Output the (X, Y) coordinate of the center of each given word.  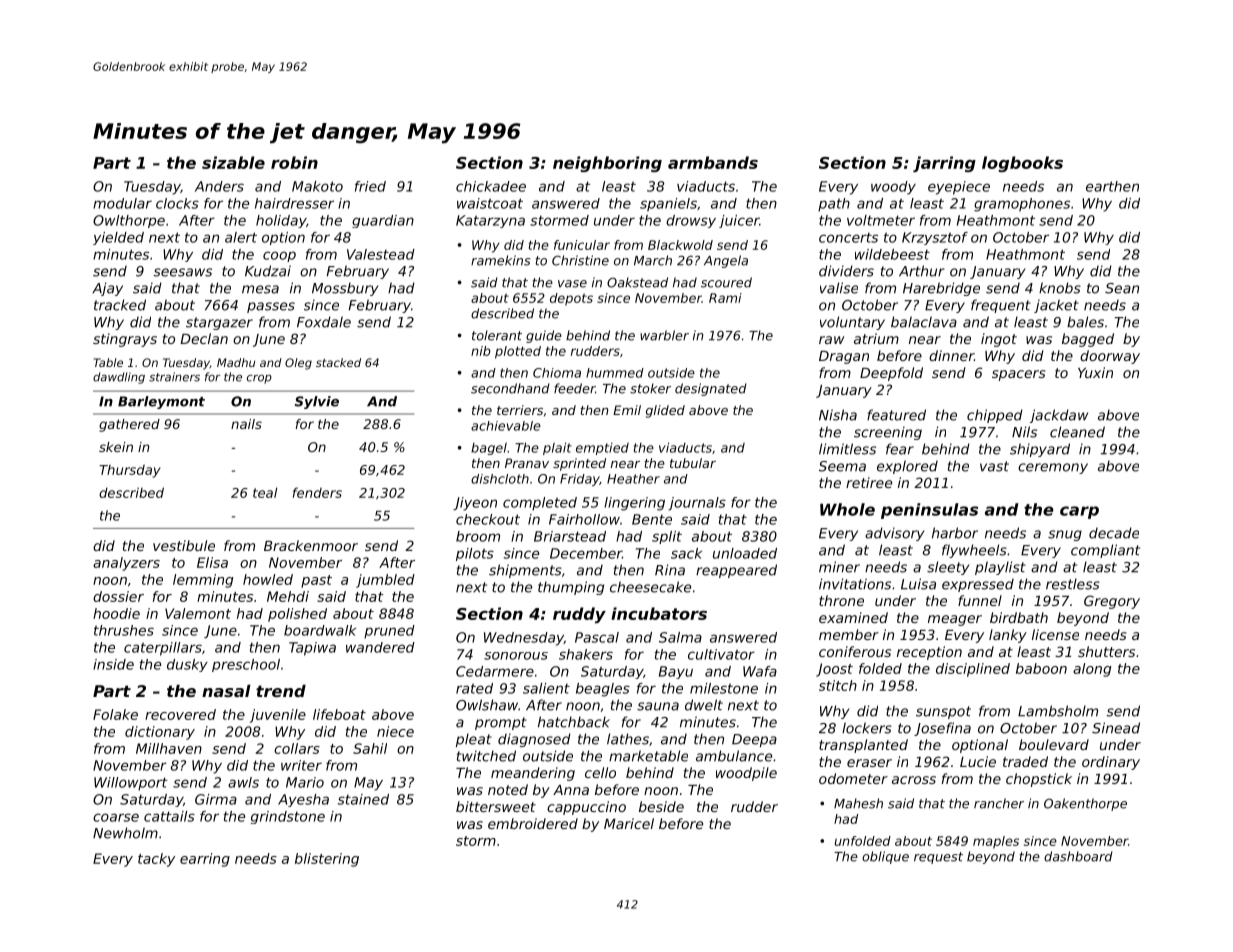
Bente (652, 519)
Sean (1122, 288)
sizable (233, 162)
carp (1079, 512)
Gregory (1112, 602)
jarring (944, 164)
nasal (226, 691)
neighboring (607, 164)
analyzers (126, 564)
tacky (156, 860)
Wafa (760, 671)
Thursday (130, 471)
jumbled (385, 581)
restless (1073, 584)
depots (571, 299)
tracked (120, 305)
